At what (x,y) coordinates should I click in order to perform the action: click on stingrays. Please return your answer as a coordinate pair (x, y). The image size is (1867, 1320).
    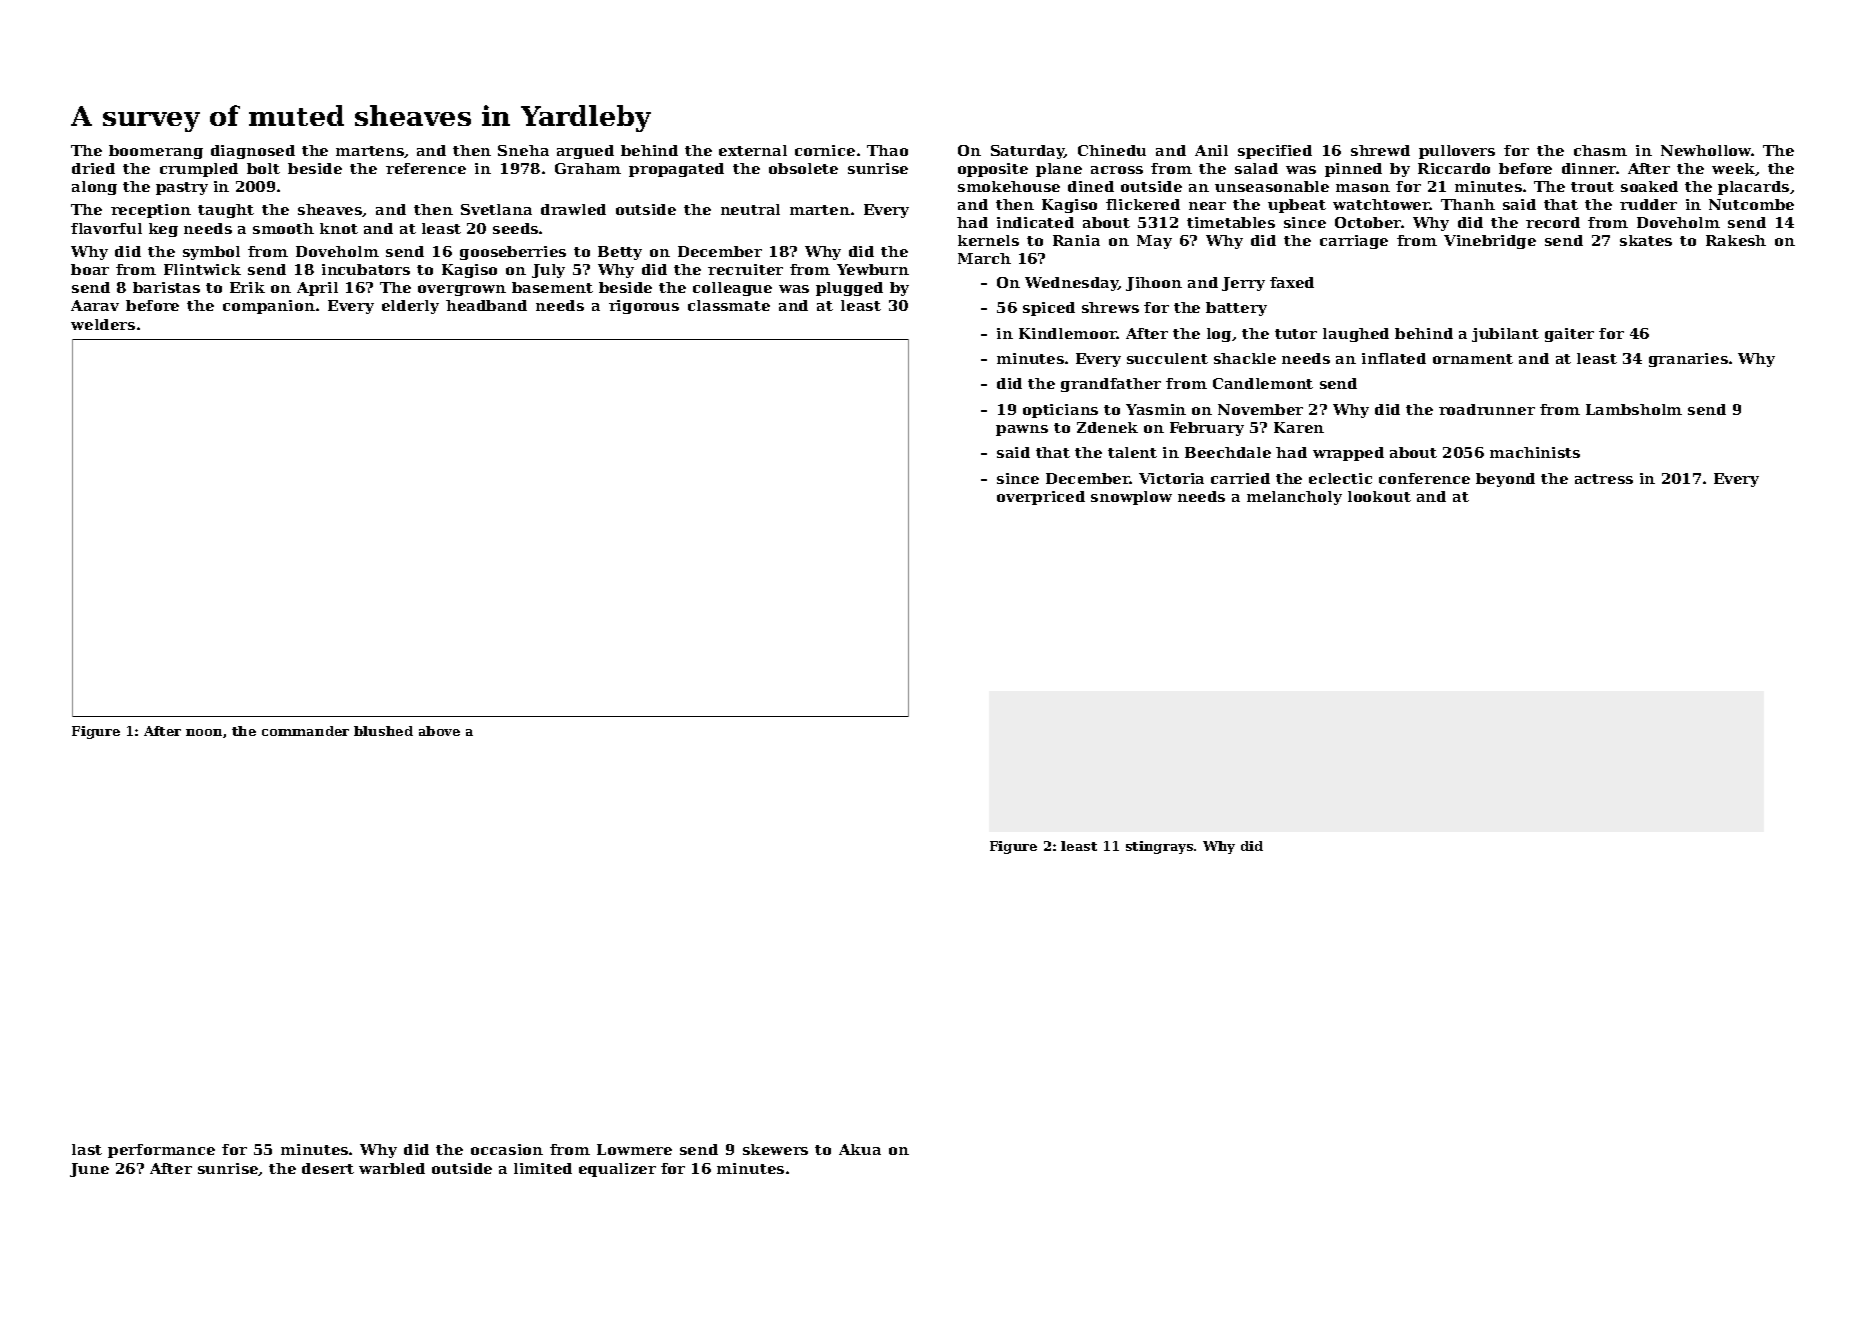
    Looking at the image, I should click on (1159, 847).
